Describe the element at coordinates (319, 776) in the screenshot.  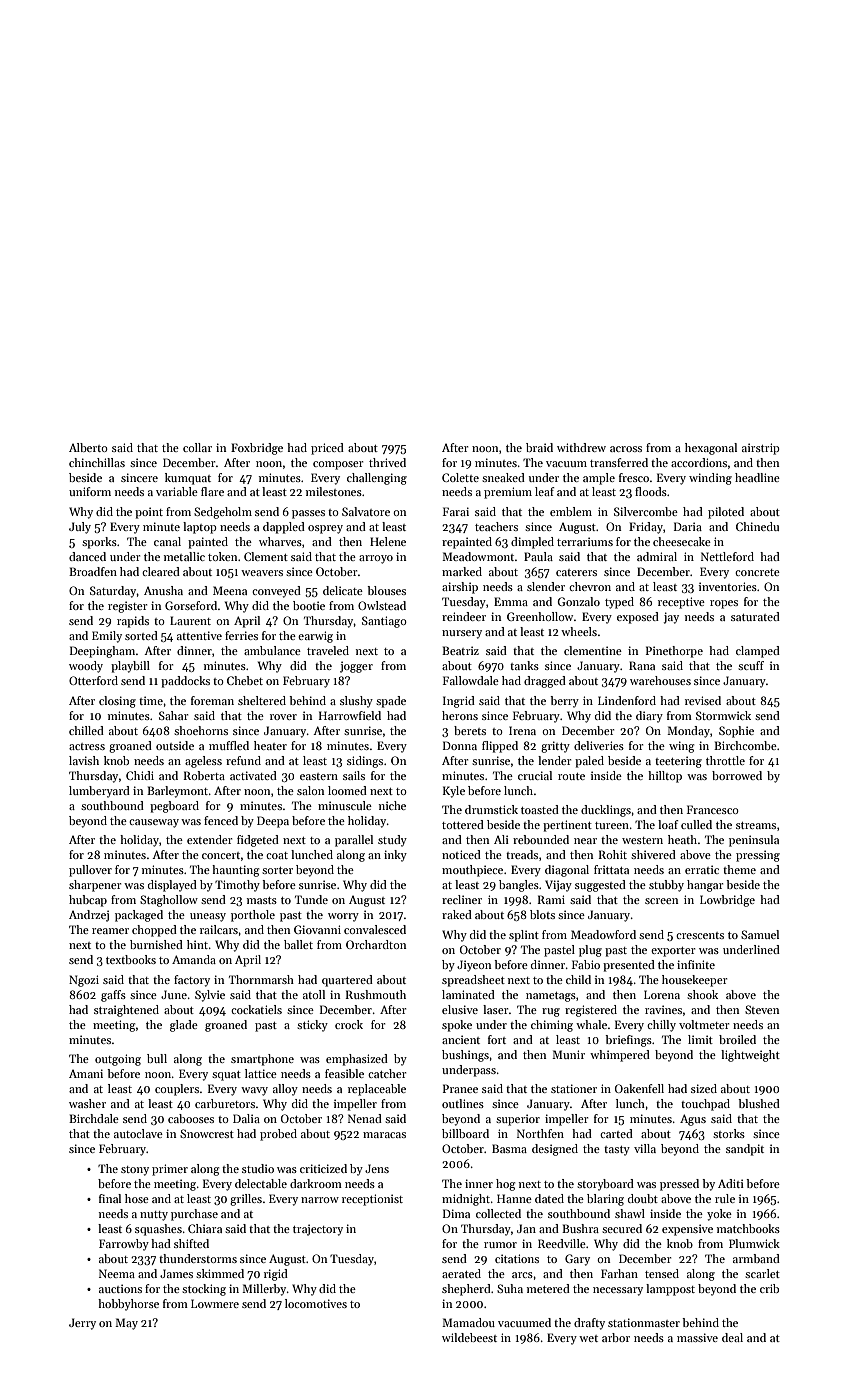
I see `eastern` at that location.
